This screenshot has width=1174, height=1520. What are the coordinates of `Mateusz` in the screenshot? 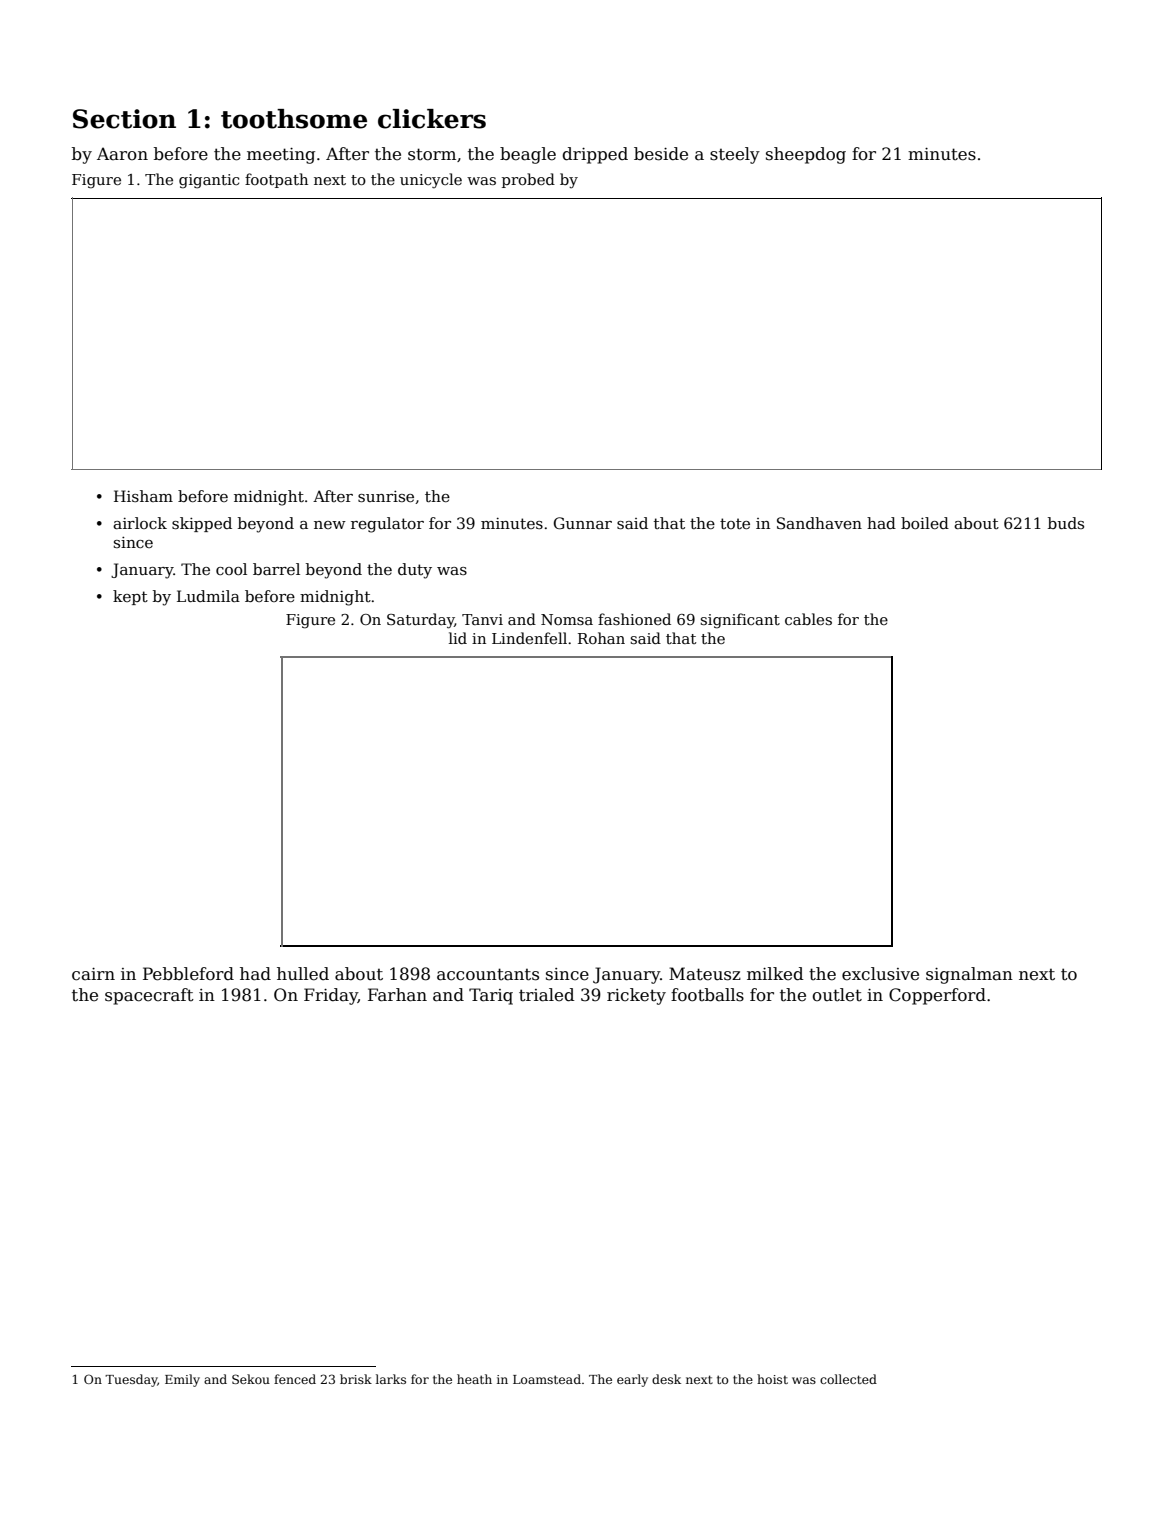 It's located at (705, 974).
